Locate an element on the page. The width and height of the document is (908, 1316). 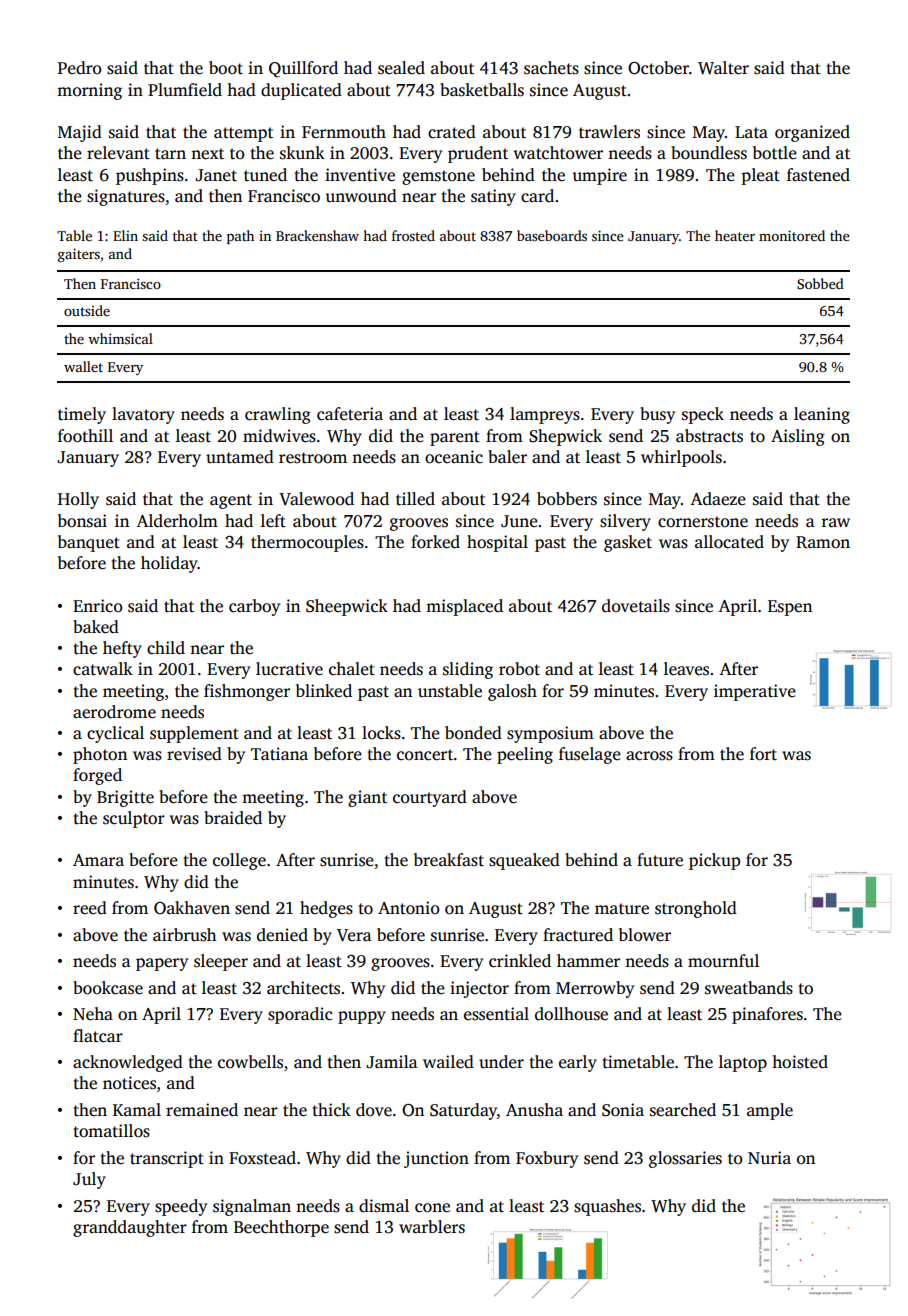
Anusha is located at coordinates (534, 1110).
